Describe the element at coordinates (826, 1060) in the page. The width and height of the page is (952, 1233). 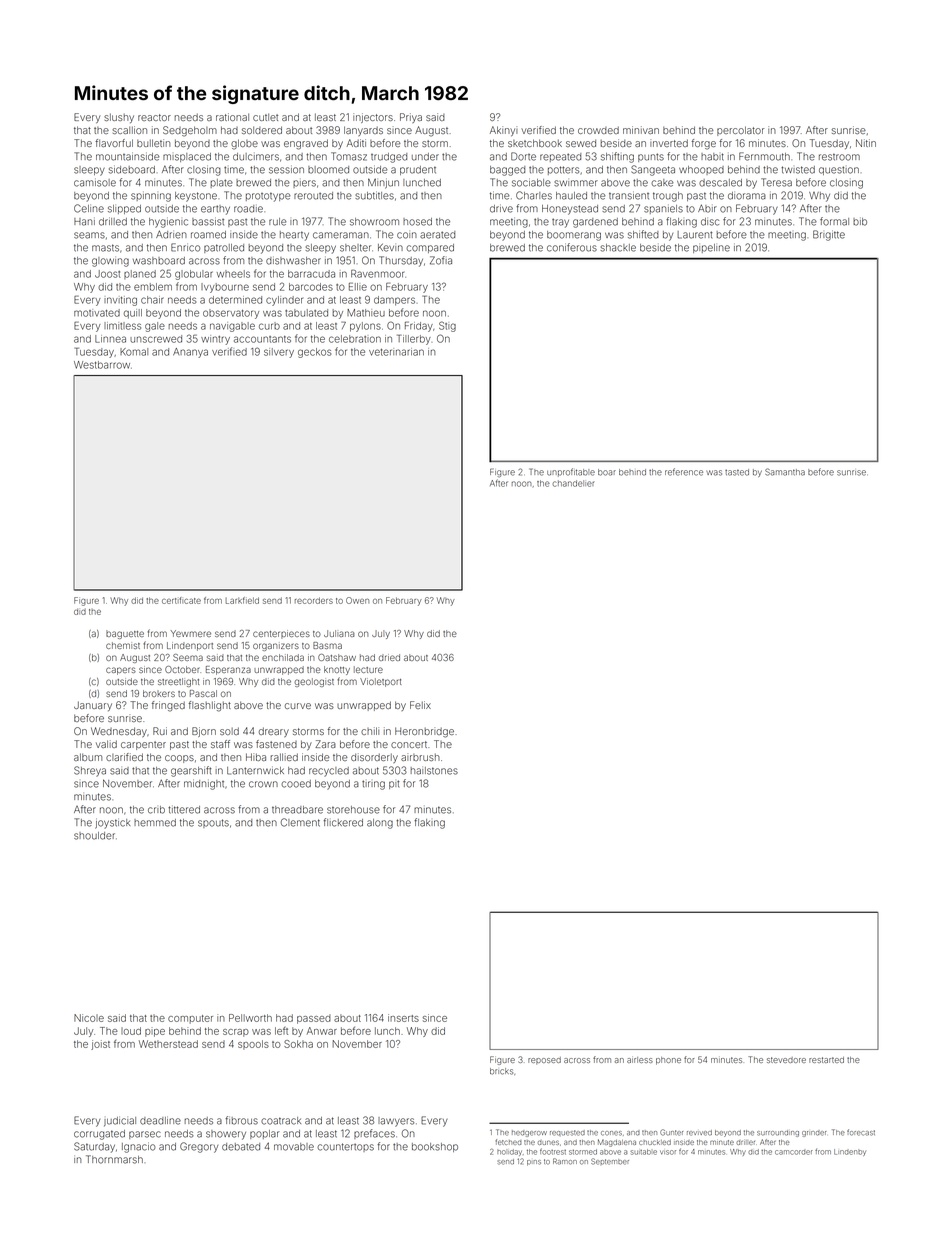
I see `restarted` at that location.
